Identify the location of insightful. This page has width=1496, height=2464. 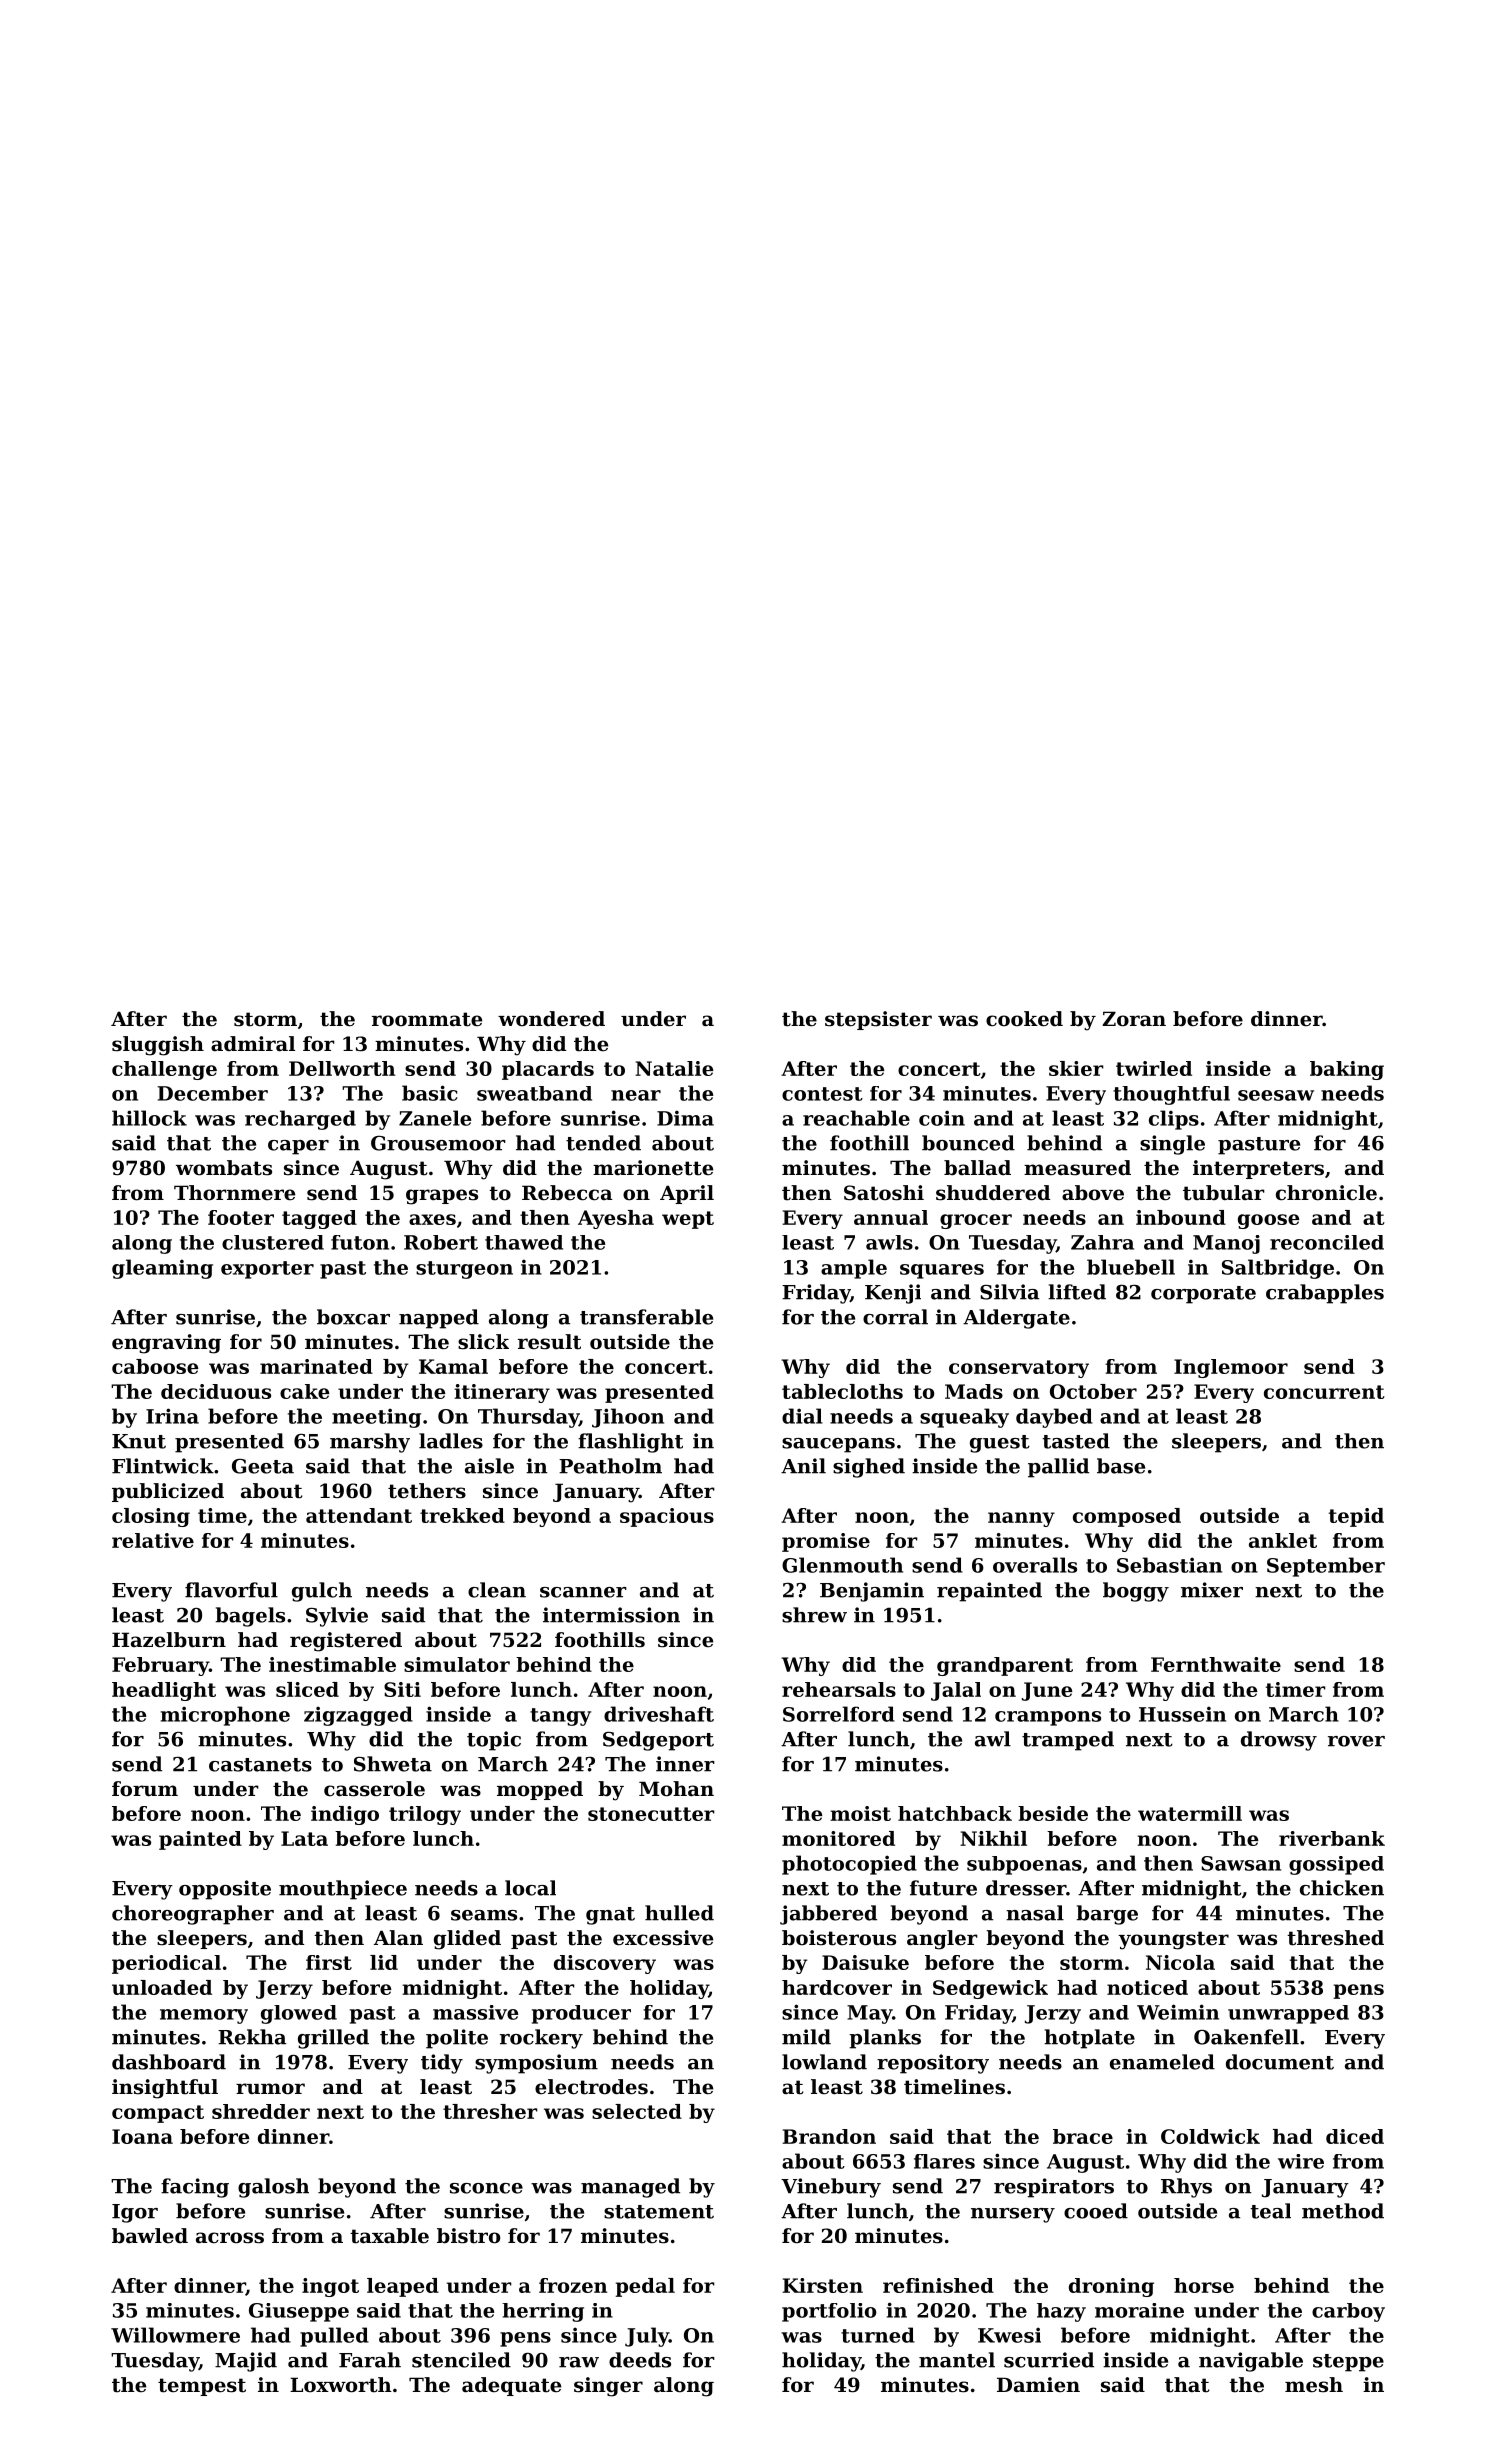
(165, 2089).
